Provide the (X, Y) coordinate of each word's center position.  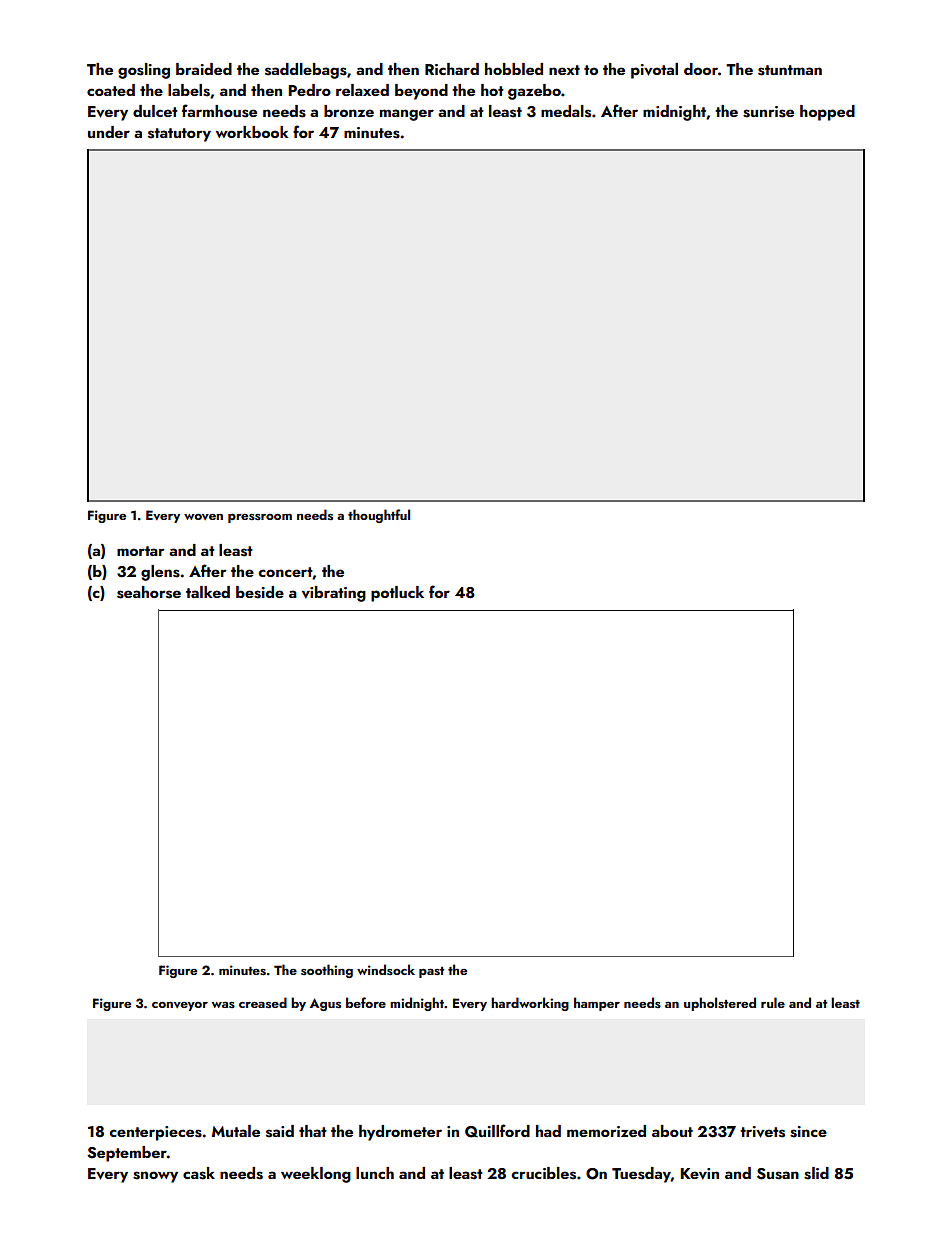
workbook (252, 132)
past (431, 972)
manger (407, 115)
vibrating (334, 594)
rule (773, 1002)
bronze (349, 111)
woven (203, 517)
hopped (827, 113)
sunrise (768, 112)
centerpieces (155, 1133)
